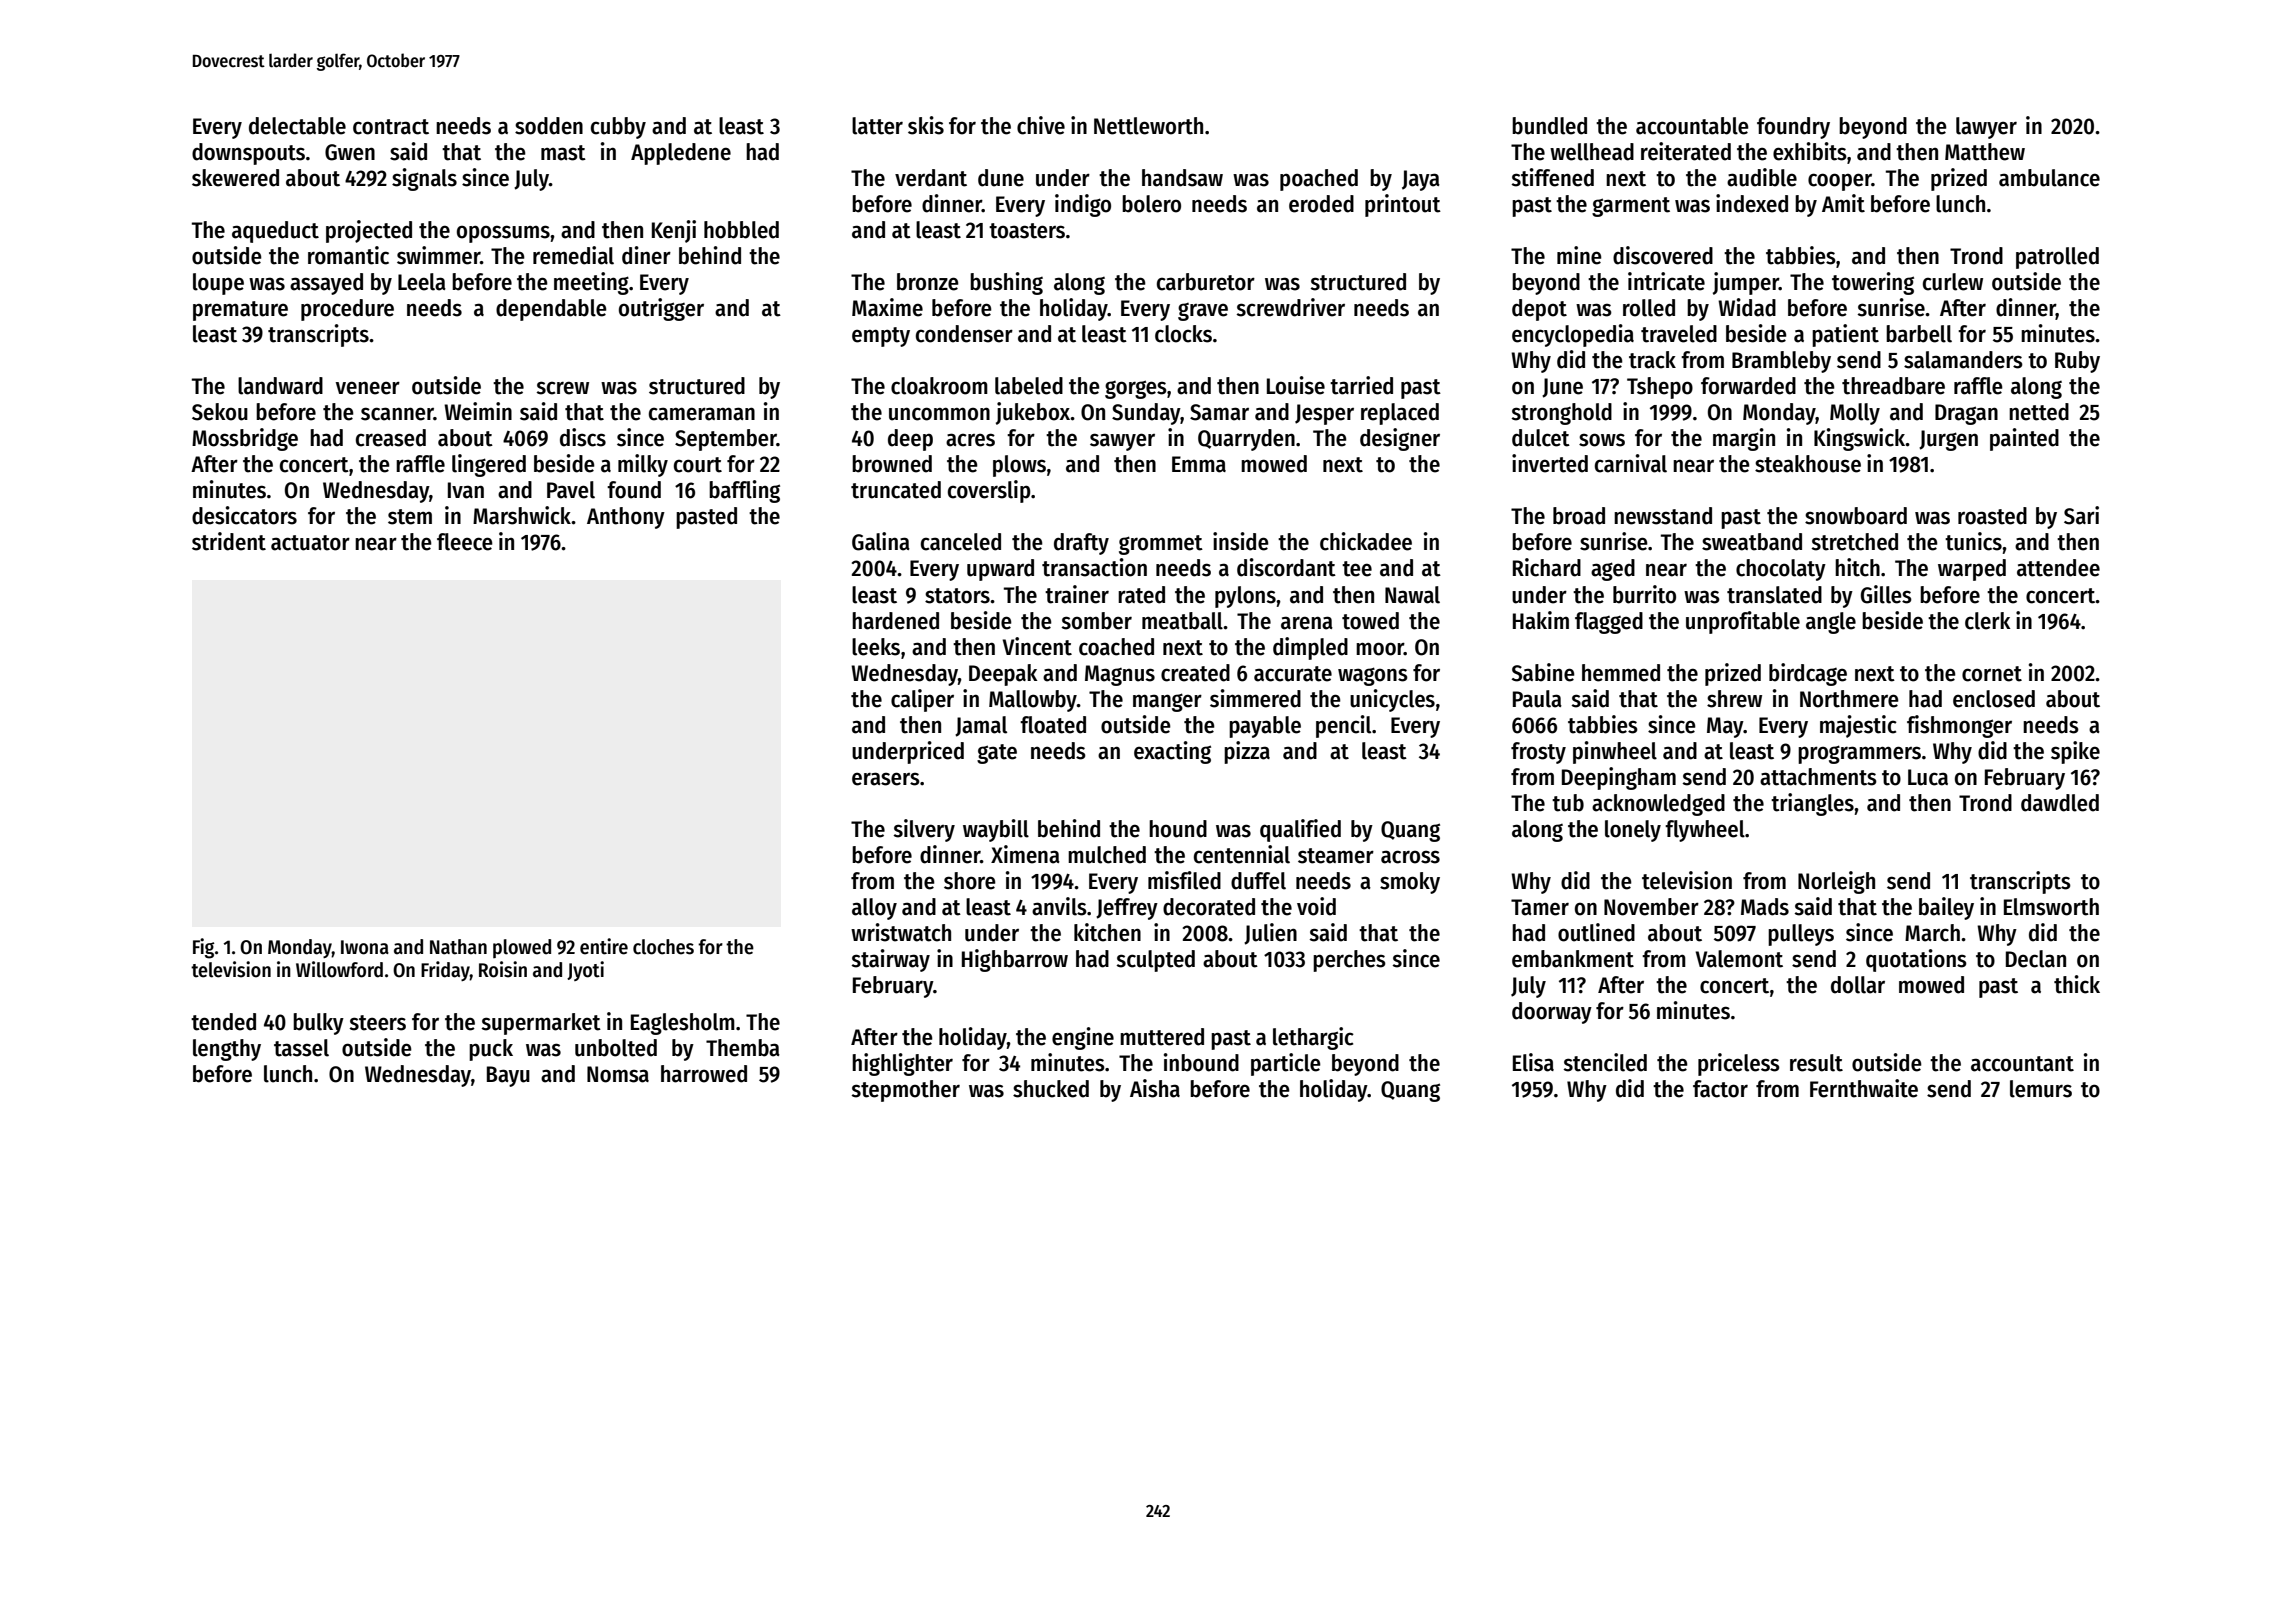 This document has width=2292, height=1620. Describe the element at coordinates (704, 1074) in the document. I see `harrowed` at that location.
